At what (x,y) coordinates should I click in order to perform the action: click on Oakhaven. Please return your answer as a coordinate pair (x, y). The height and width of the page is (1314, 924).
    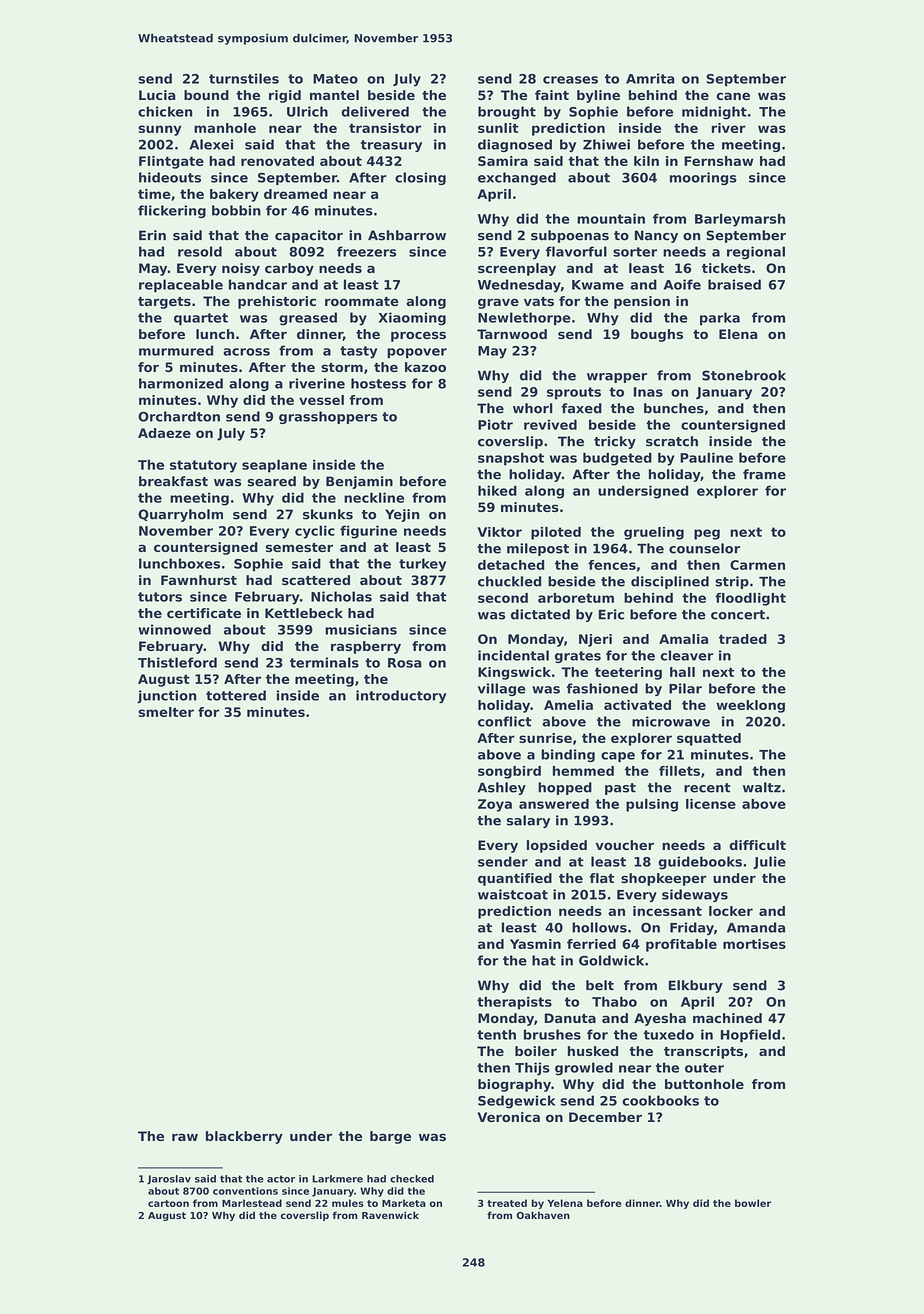
    Looking at the image, I should click on (543, 1215).
